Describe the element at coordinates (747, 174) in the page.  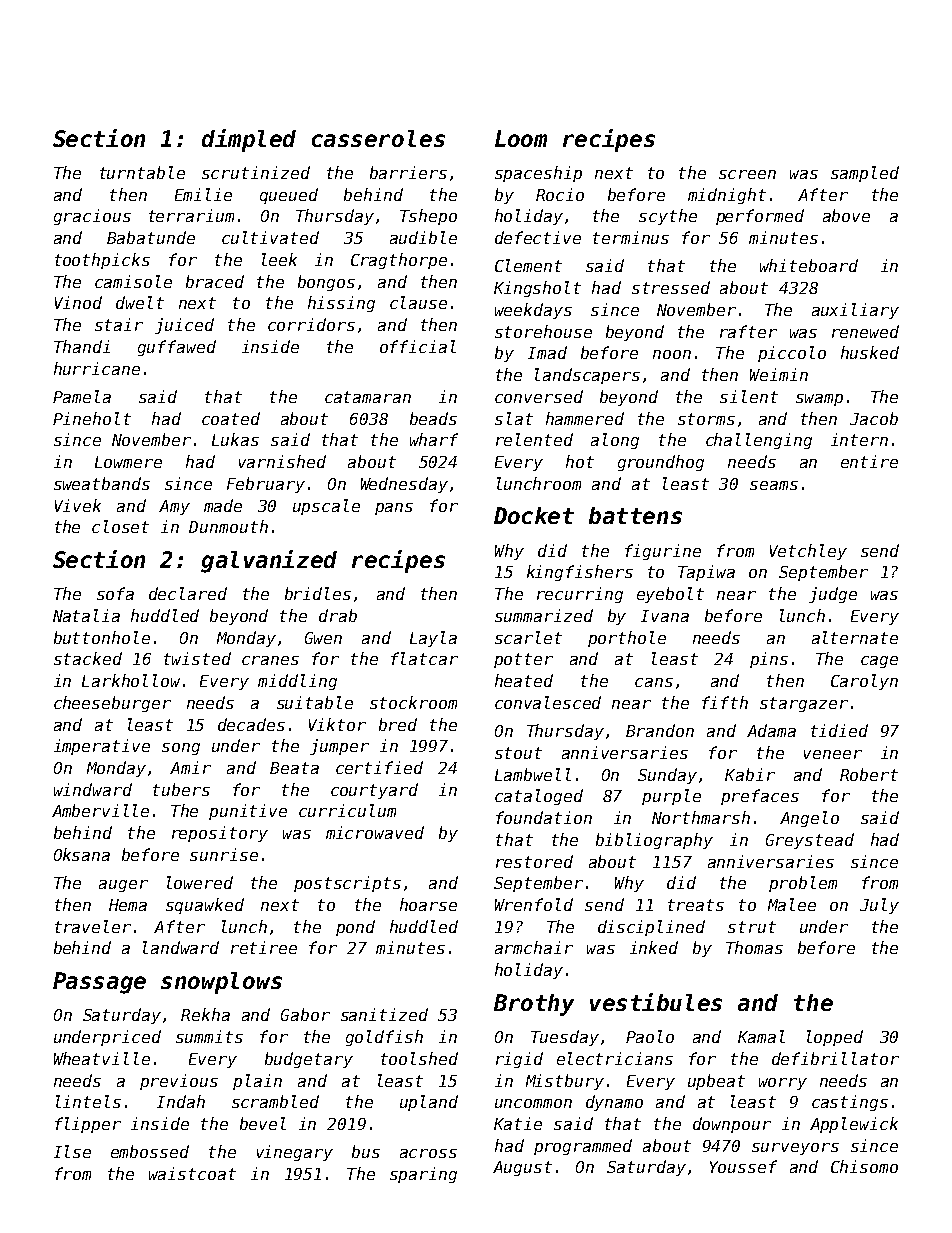
I see `screen` at that location.
